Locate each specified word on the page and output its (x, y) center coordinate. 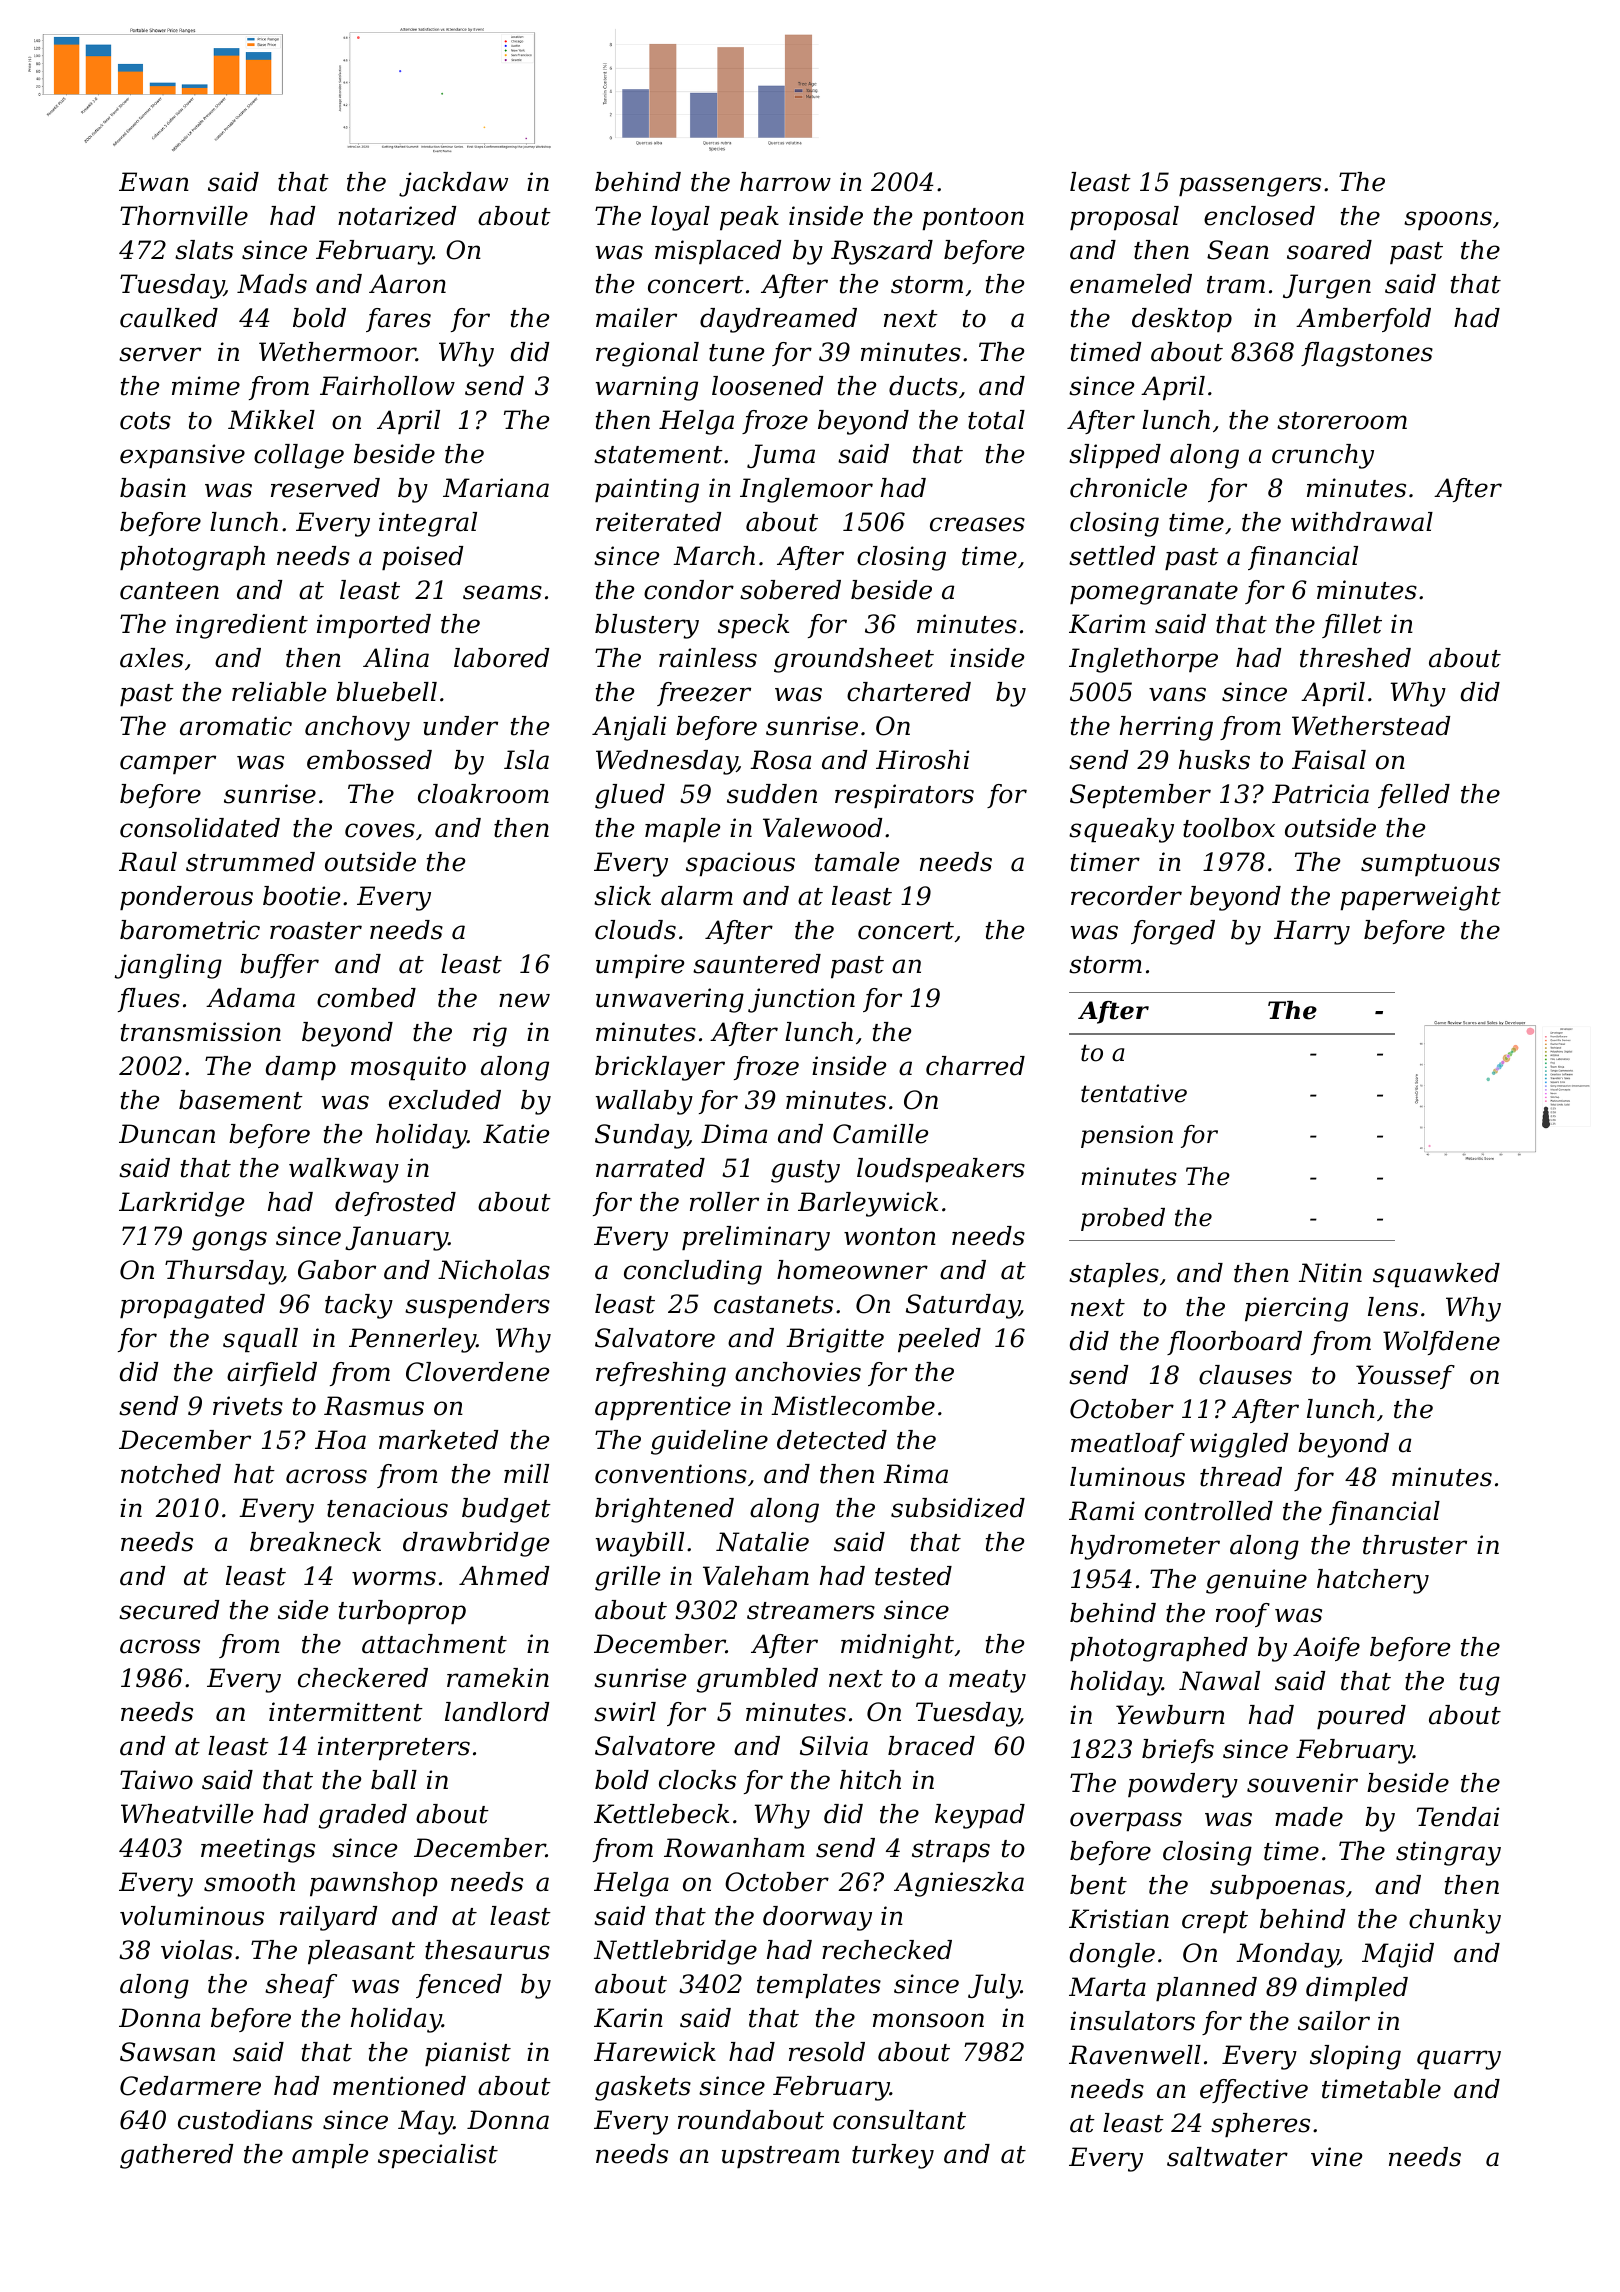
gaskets (643, 2088)
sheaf (301, 1986)
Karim (1107, 624)
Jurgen (1327, 286)
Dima (734, 1134)
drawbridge (476, 1544)
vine (1336, 2157)
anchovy (357, 728)
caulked (169, 318)
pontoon (973, 219)
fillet (1352, 626)
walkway (344, 1170)
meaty (987, 1681)
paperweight (1420, 898)
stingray (1448, 1853)
